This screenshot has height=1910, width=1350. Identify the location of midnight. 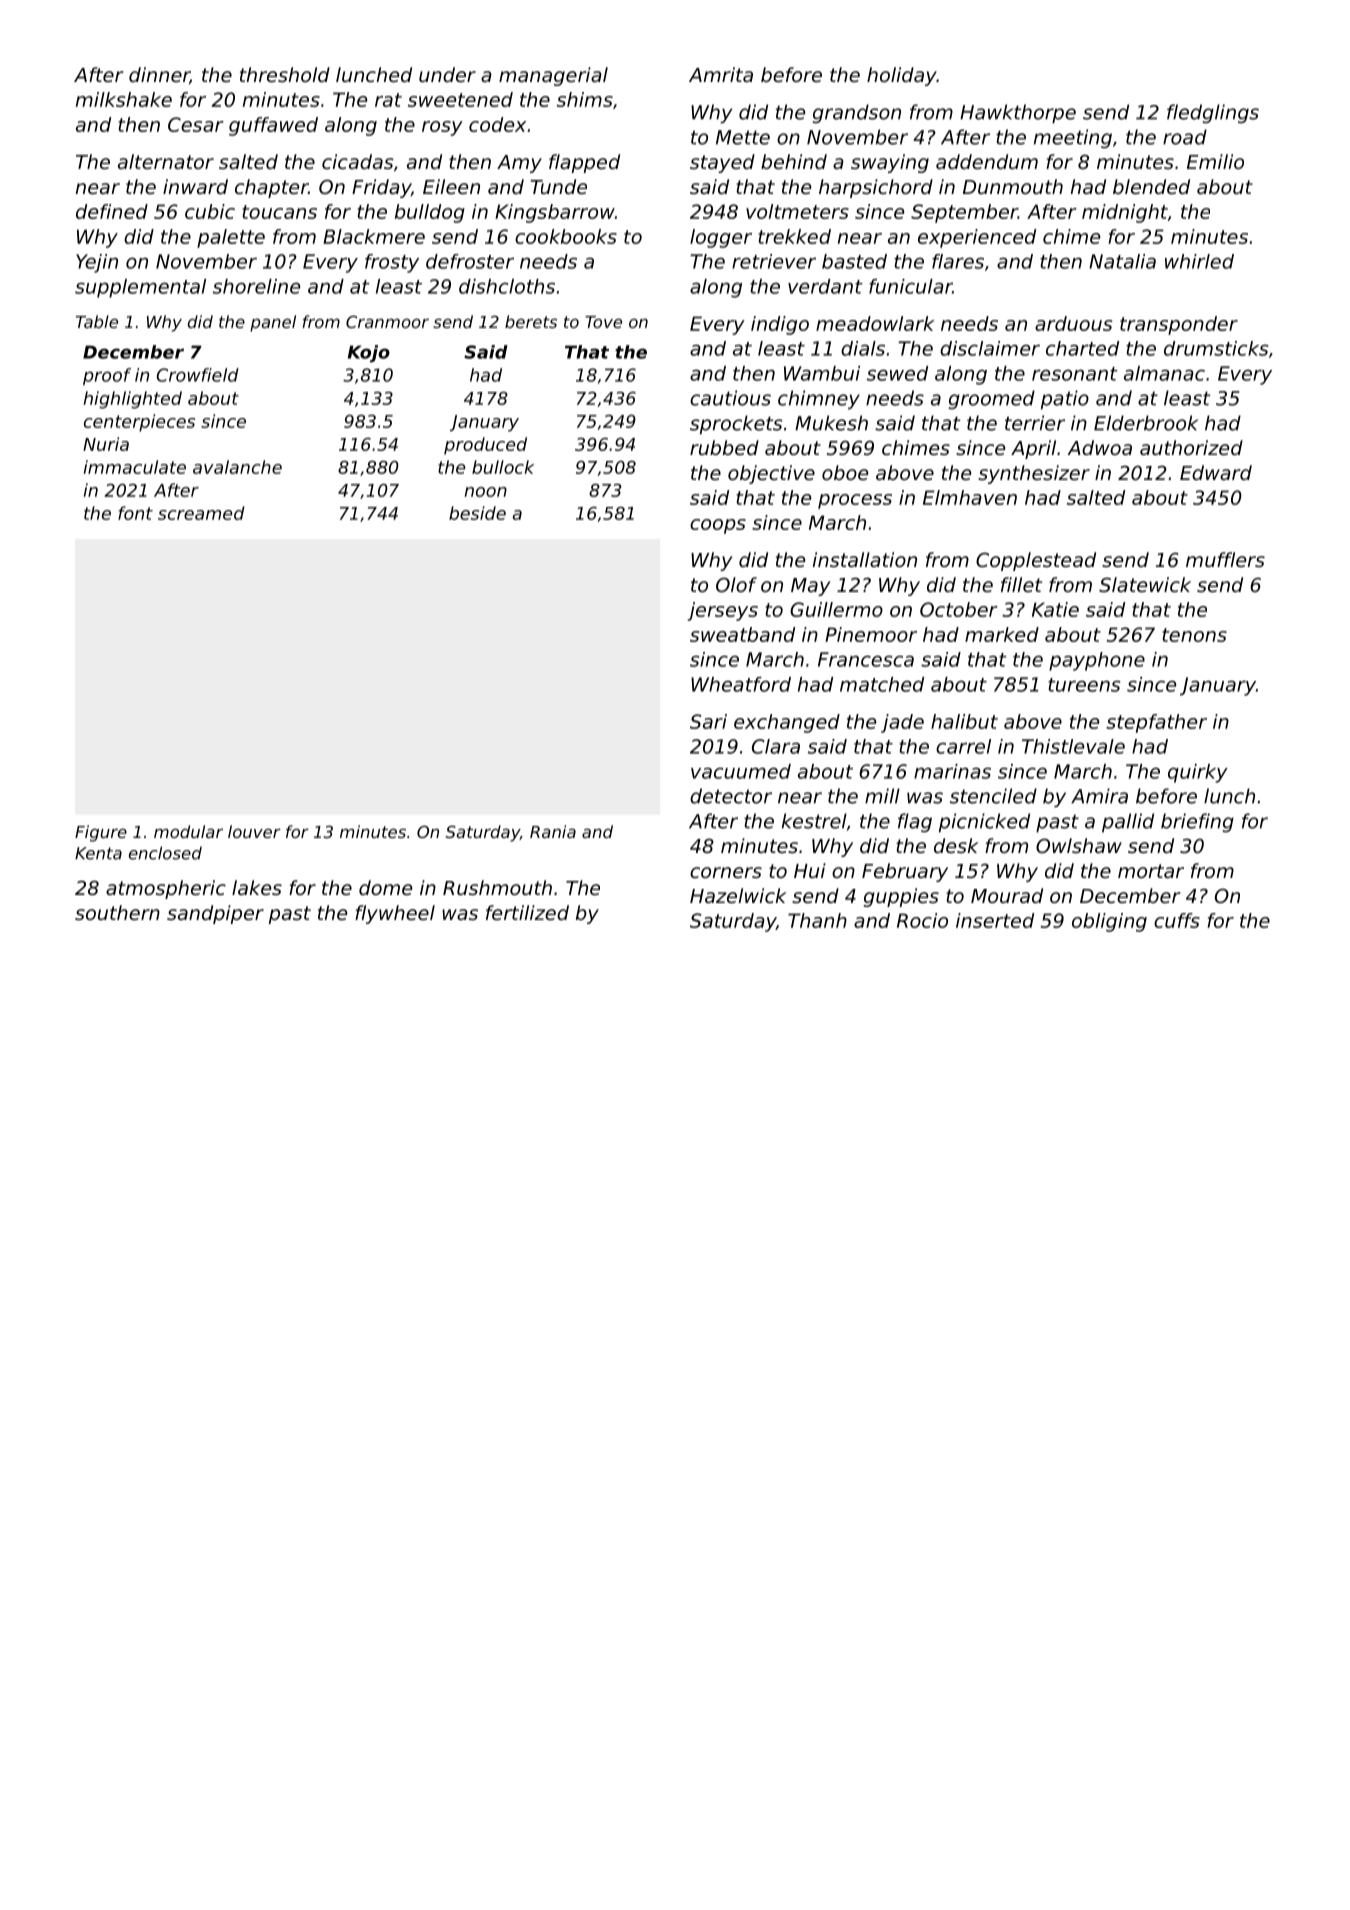
(1125, 213).
